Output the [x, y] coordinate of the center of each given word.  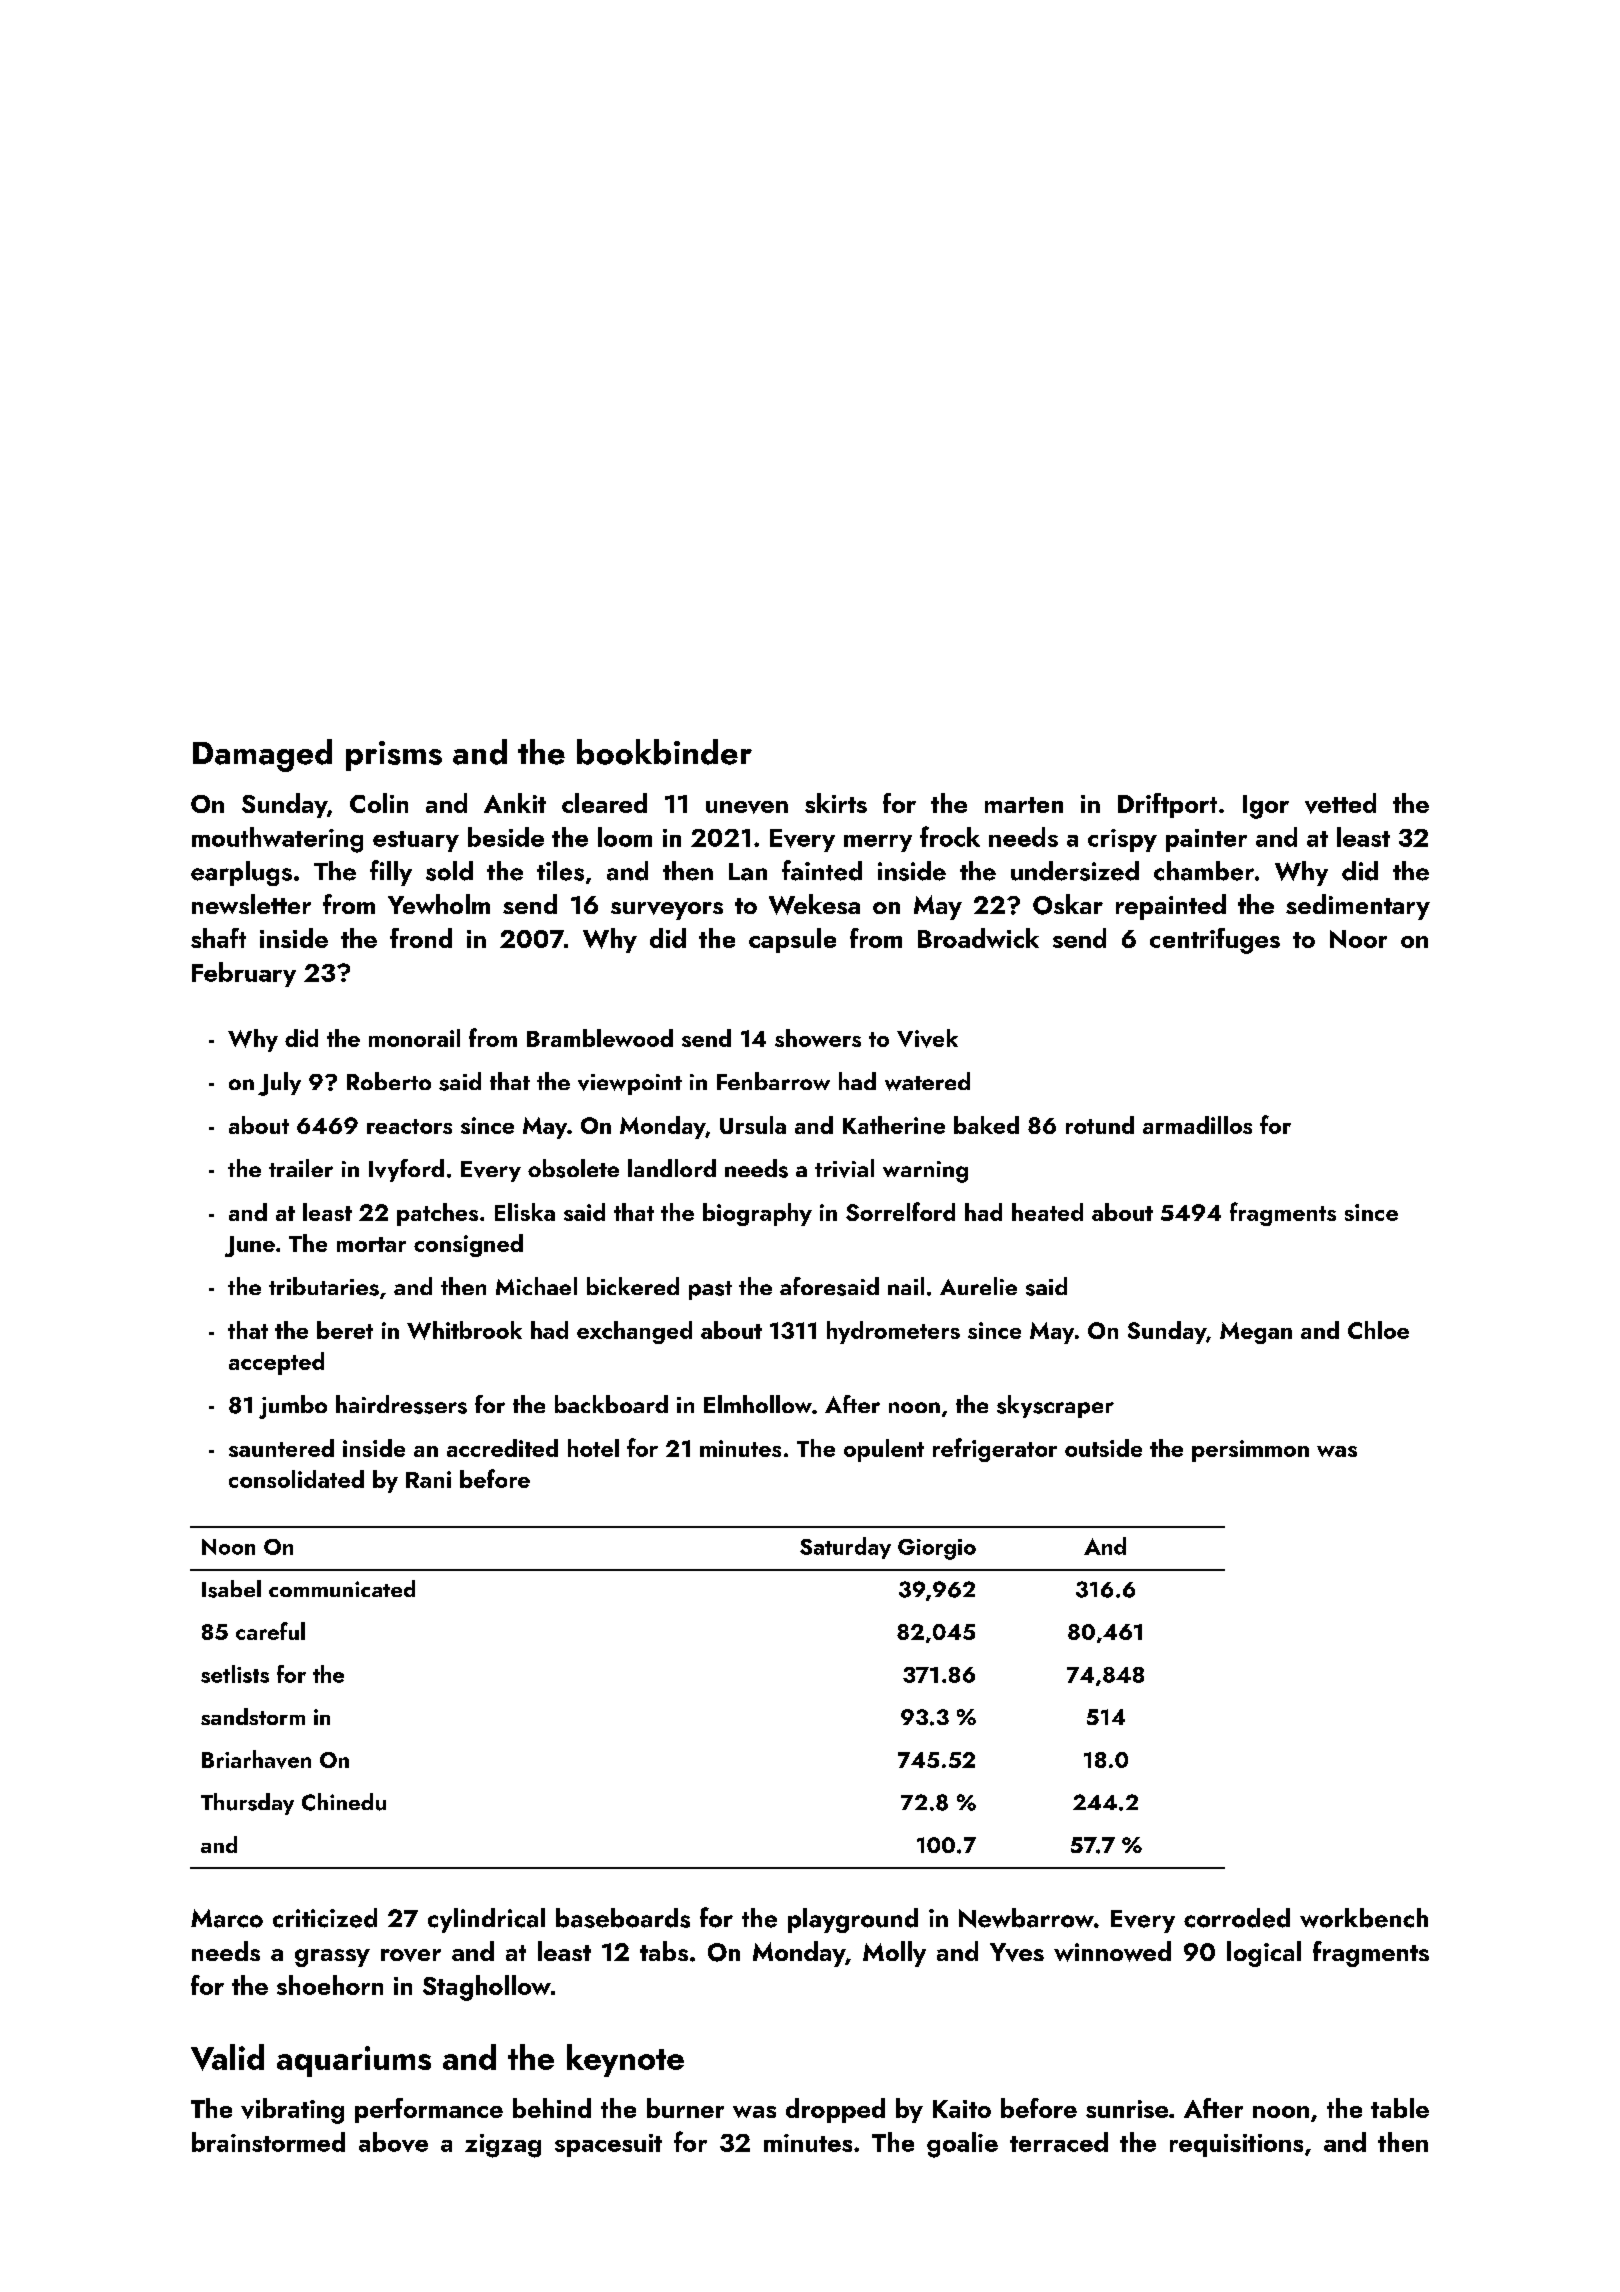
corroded [1237, 1918]
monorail [414, 1038]
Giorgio [937, 1549]
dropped [835, 2110]
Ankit [515, 803]
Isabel [231, 1589]
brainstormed [268, 2142]
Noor [1358, 939]
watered [927, 1081]
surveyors [667, 911]
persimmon [1250, 1451]
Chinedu [344, 1802]
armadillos [1197, 1125]
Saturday [845, 1548]
